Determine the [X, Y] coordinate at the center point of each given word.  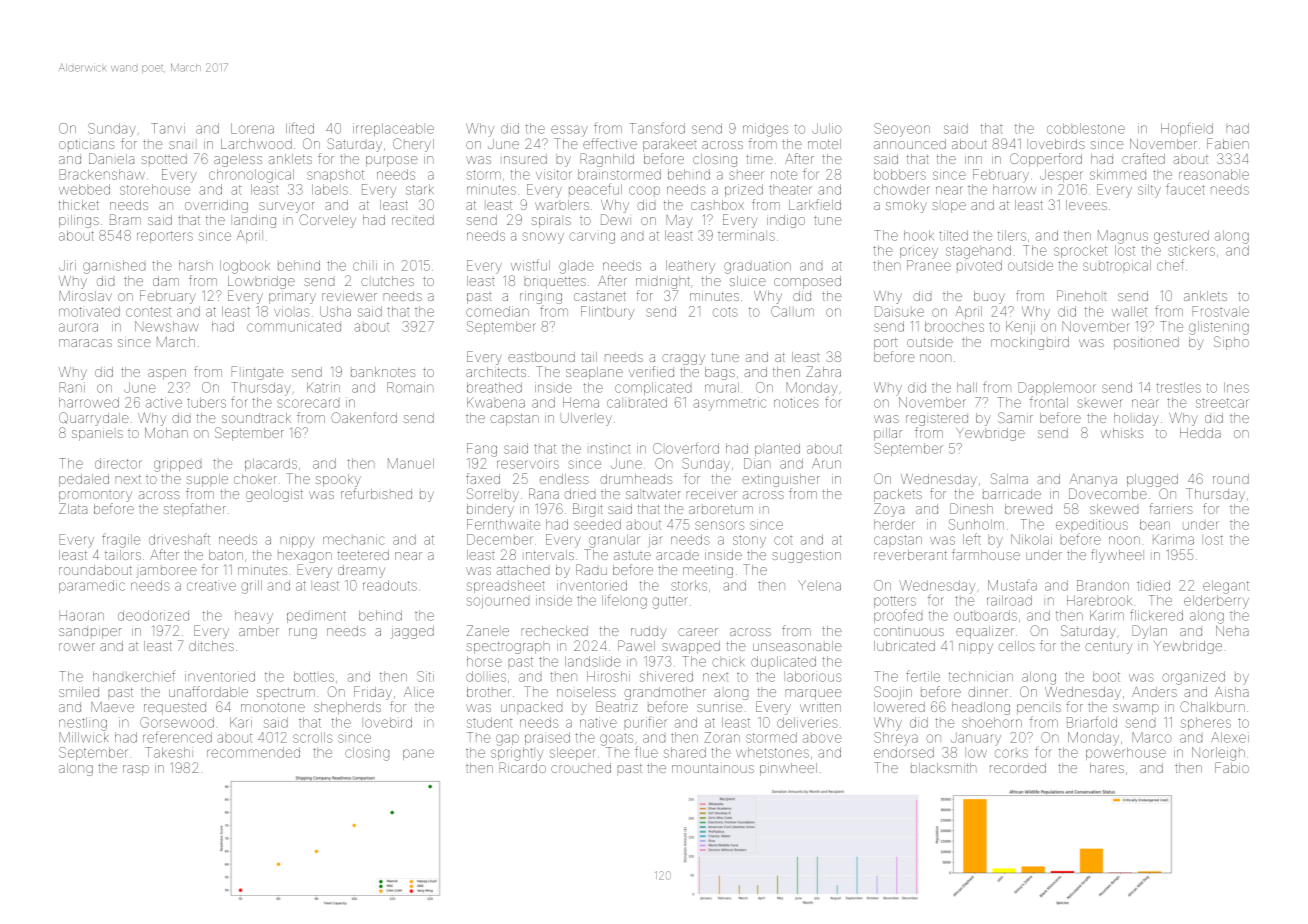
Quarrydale [94, 419]
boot [1106, 676]
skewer [1100, 403]
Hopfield [1187, 129]
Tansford [657, 128]
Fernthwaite [503, 524]
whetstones [772, 752]
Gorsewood [177, 722]
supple [207, 480]
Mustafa [1012, 585]
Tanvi [168, 128]
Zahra [823, 371]
